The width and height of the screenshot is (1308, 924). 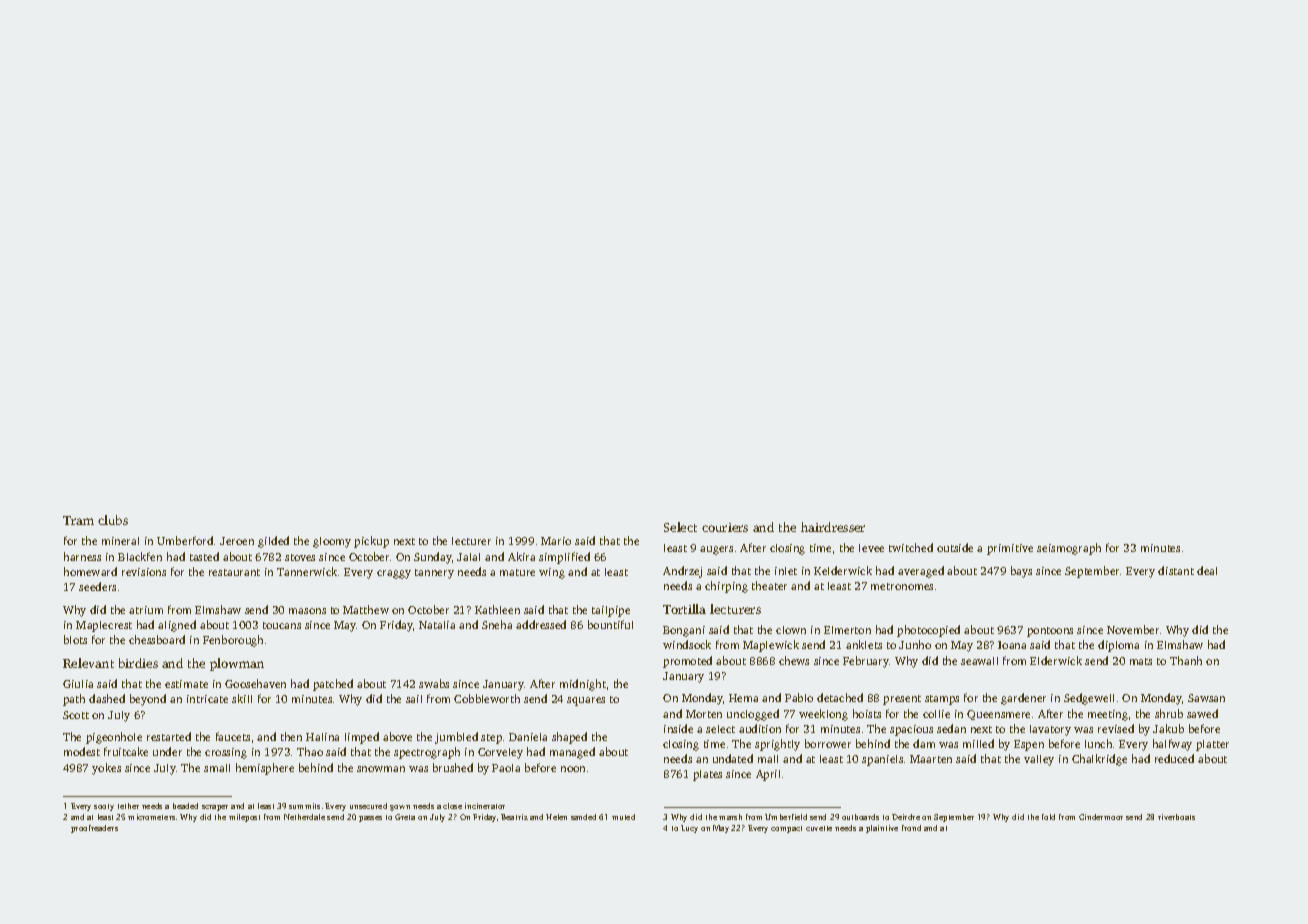 I want to click on pigeonhole, so click(x=114, y=738).
